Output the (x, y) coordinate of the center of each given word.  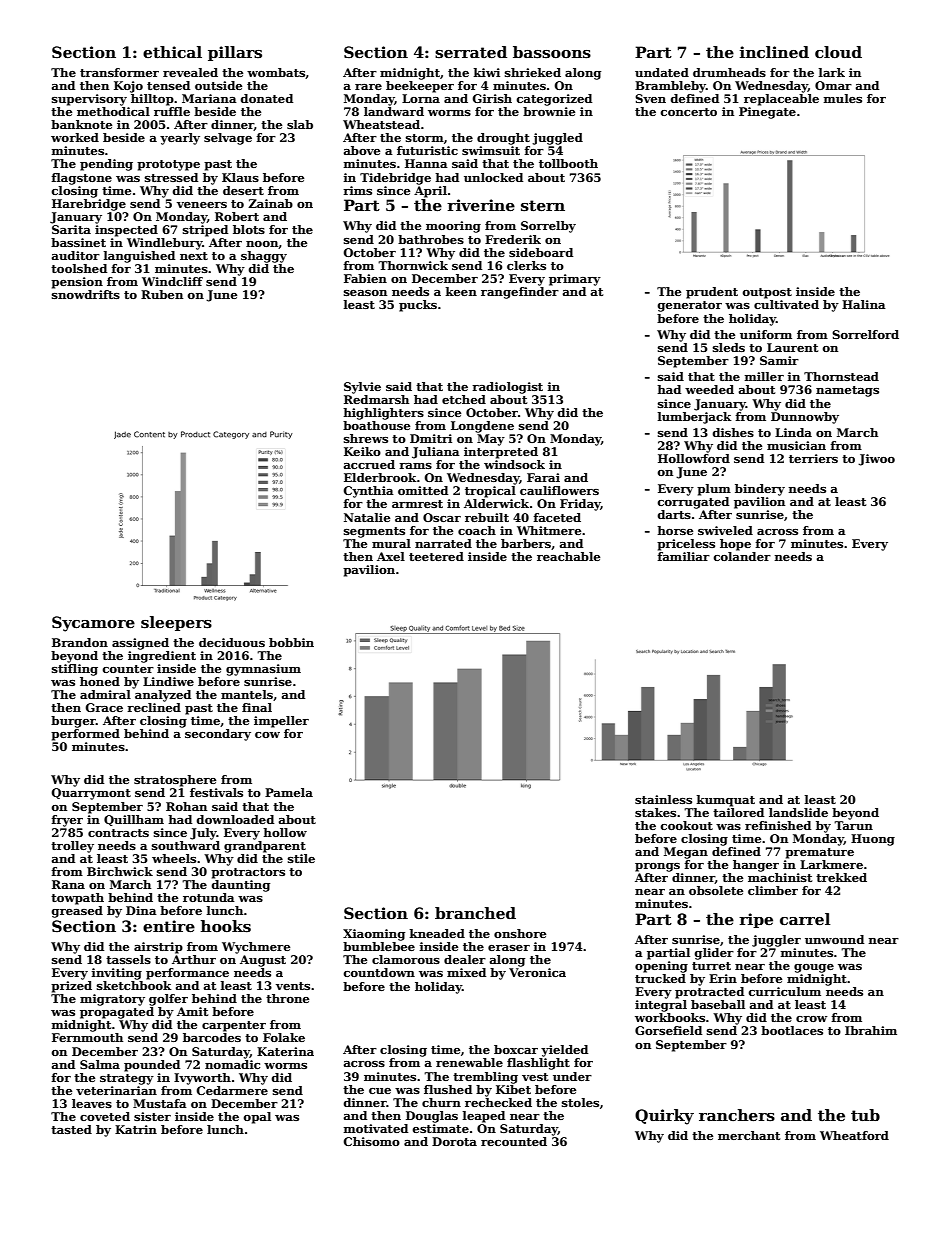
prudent (712, 293)
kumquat (726, 801)
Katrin (136, 1129)
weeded (709, 389)
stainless (663, 799)
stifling (75, 670)
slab (300, 124)
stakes (655, 812)
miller (764, 376)
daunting (241, 886)
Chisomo (372, 1141)
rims (357, 190)
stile (301, 858)
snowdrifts (86, 294)
